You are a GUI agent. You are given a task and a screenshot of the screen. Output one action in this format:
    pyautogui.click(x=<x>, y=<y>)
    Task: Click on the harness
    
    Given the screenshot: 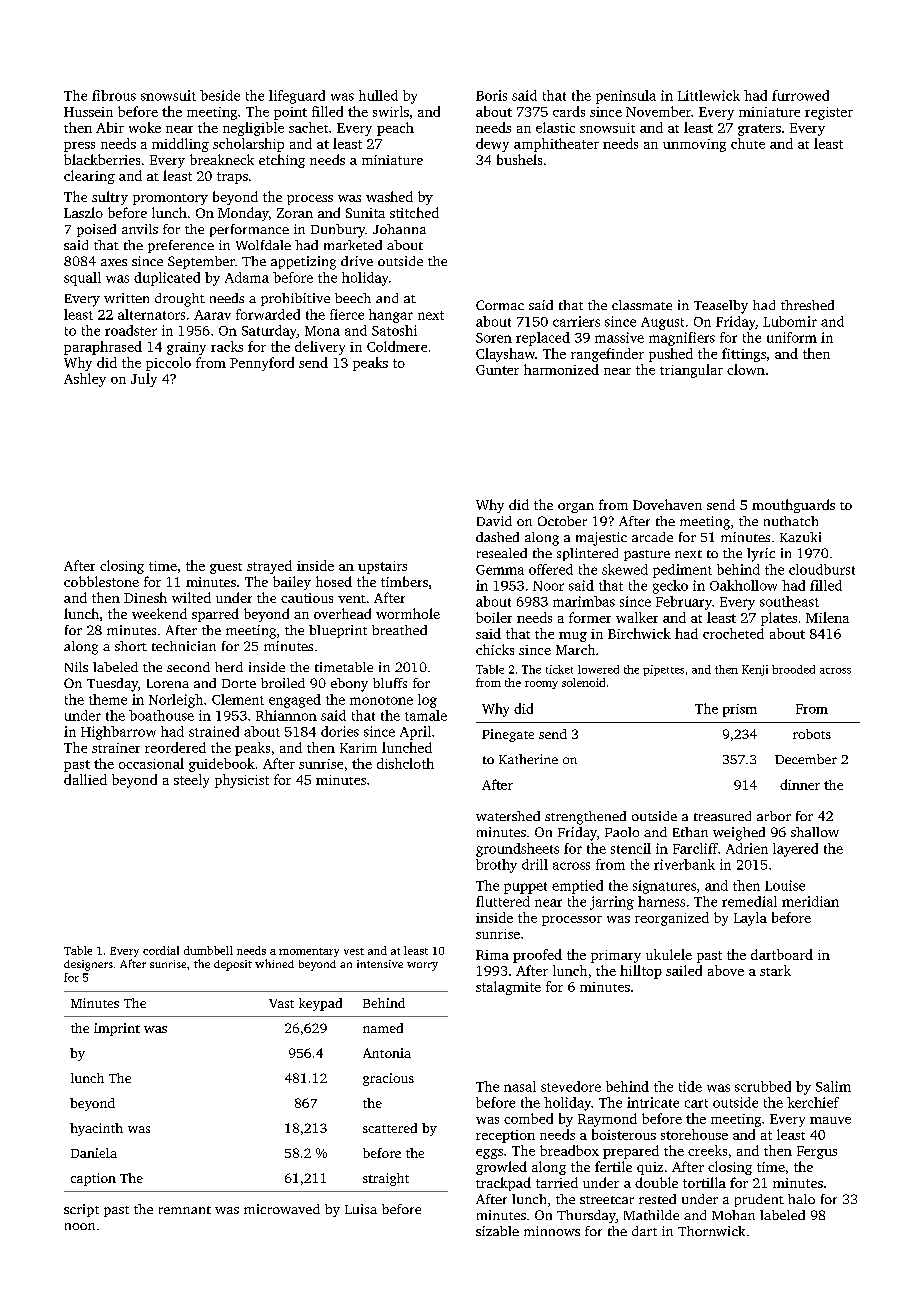 What is the action you would take?
    pyautogui.click(x=661, y=901)
